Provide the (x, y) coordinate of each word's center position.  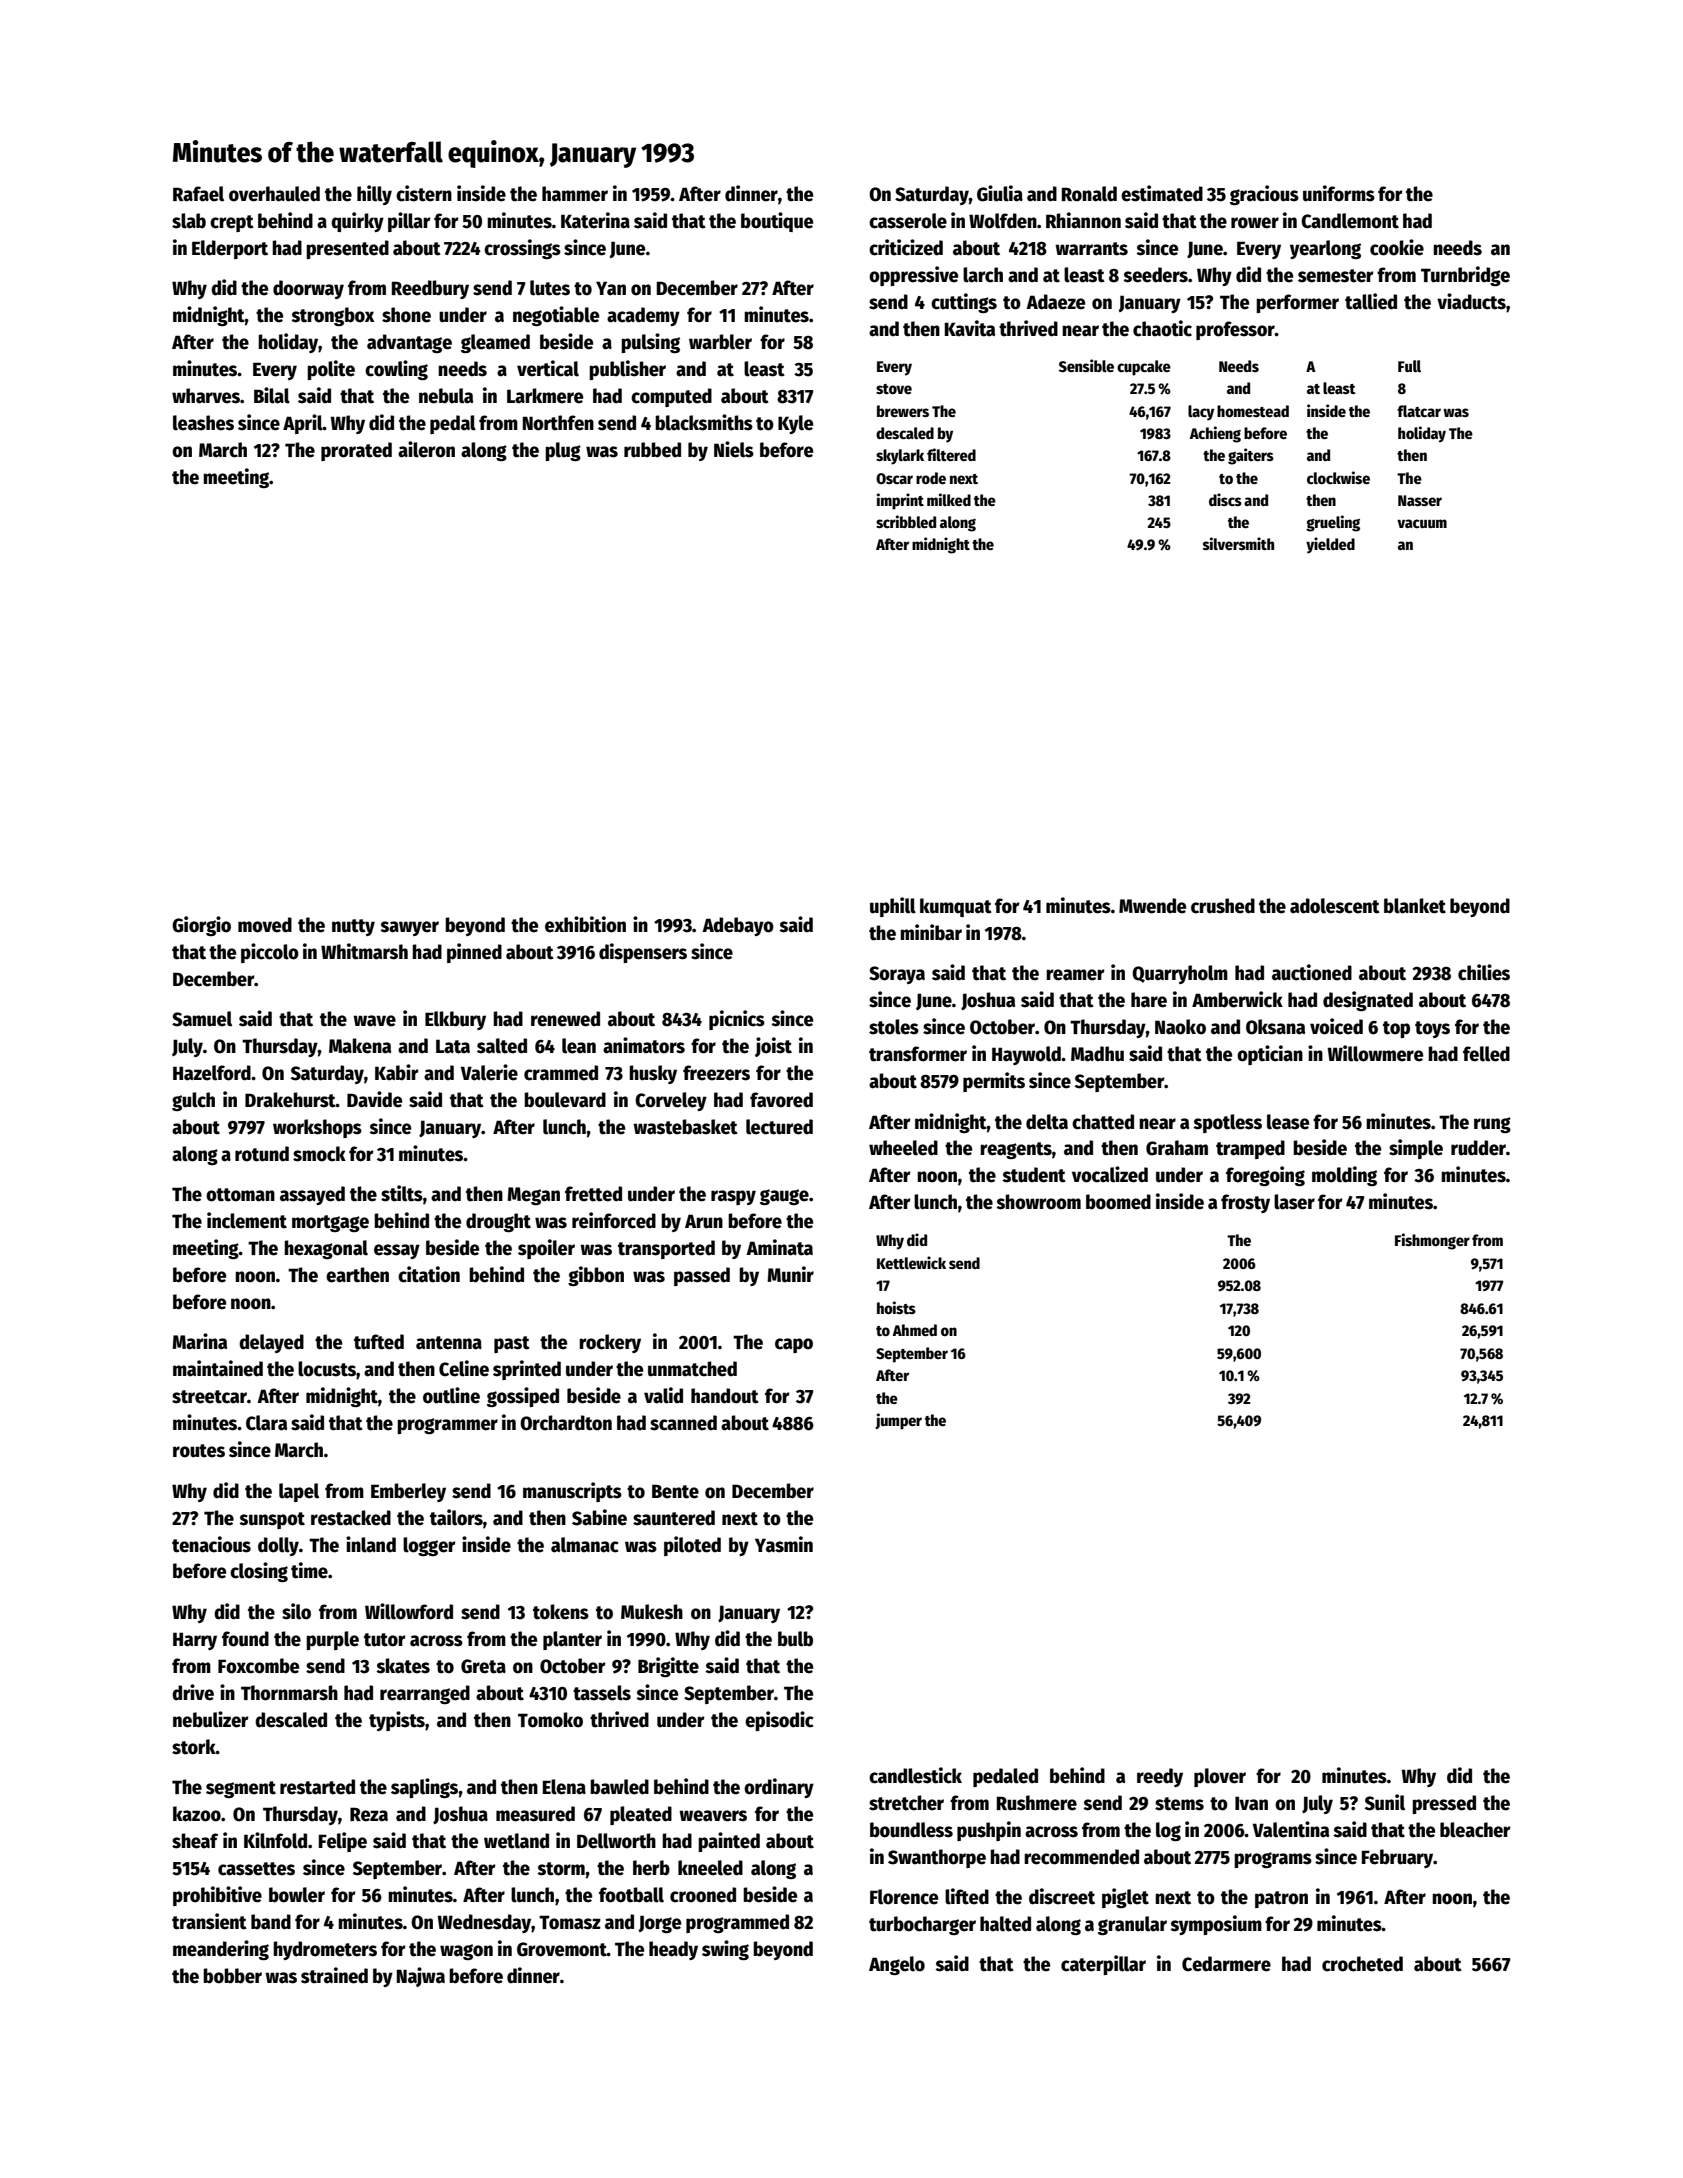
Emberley (408, 1492)
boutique (777, 222)
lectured (779, 1127)
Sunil (1385, 1802)
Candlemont (1350, 221)
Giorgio (201, 926)
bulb (795, 1639)
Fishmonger (1432, 1241)
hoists (896, 1307)
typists (397, 1721)
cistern (424, 193)
